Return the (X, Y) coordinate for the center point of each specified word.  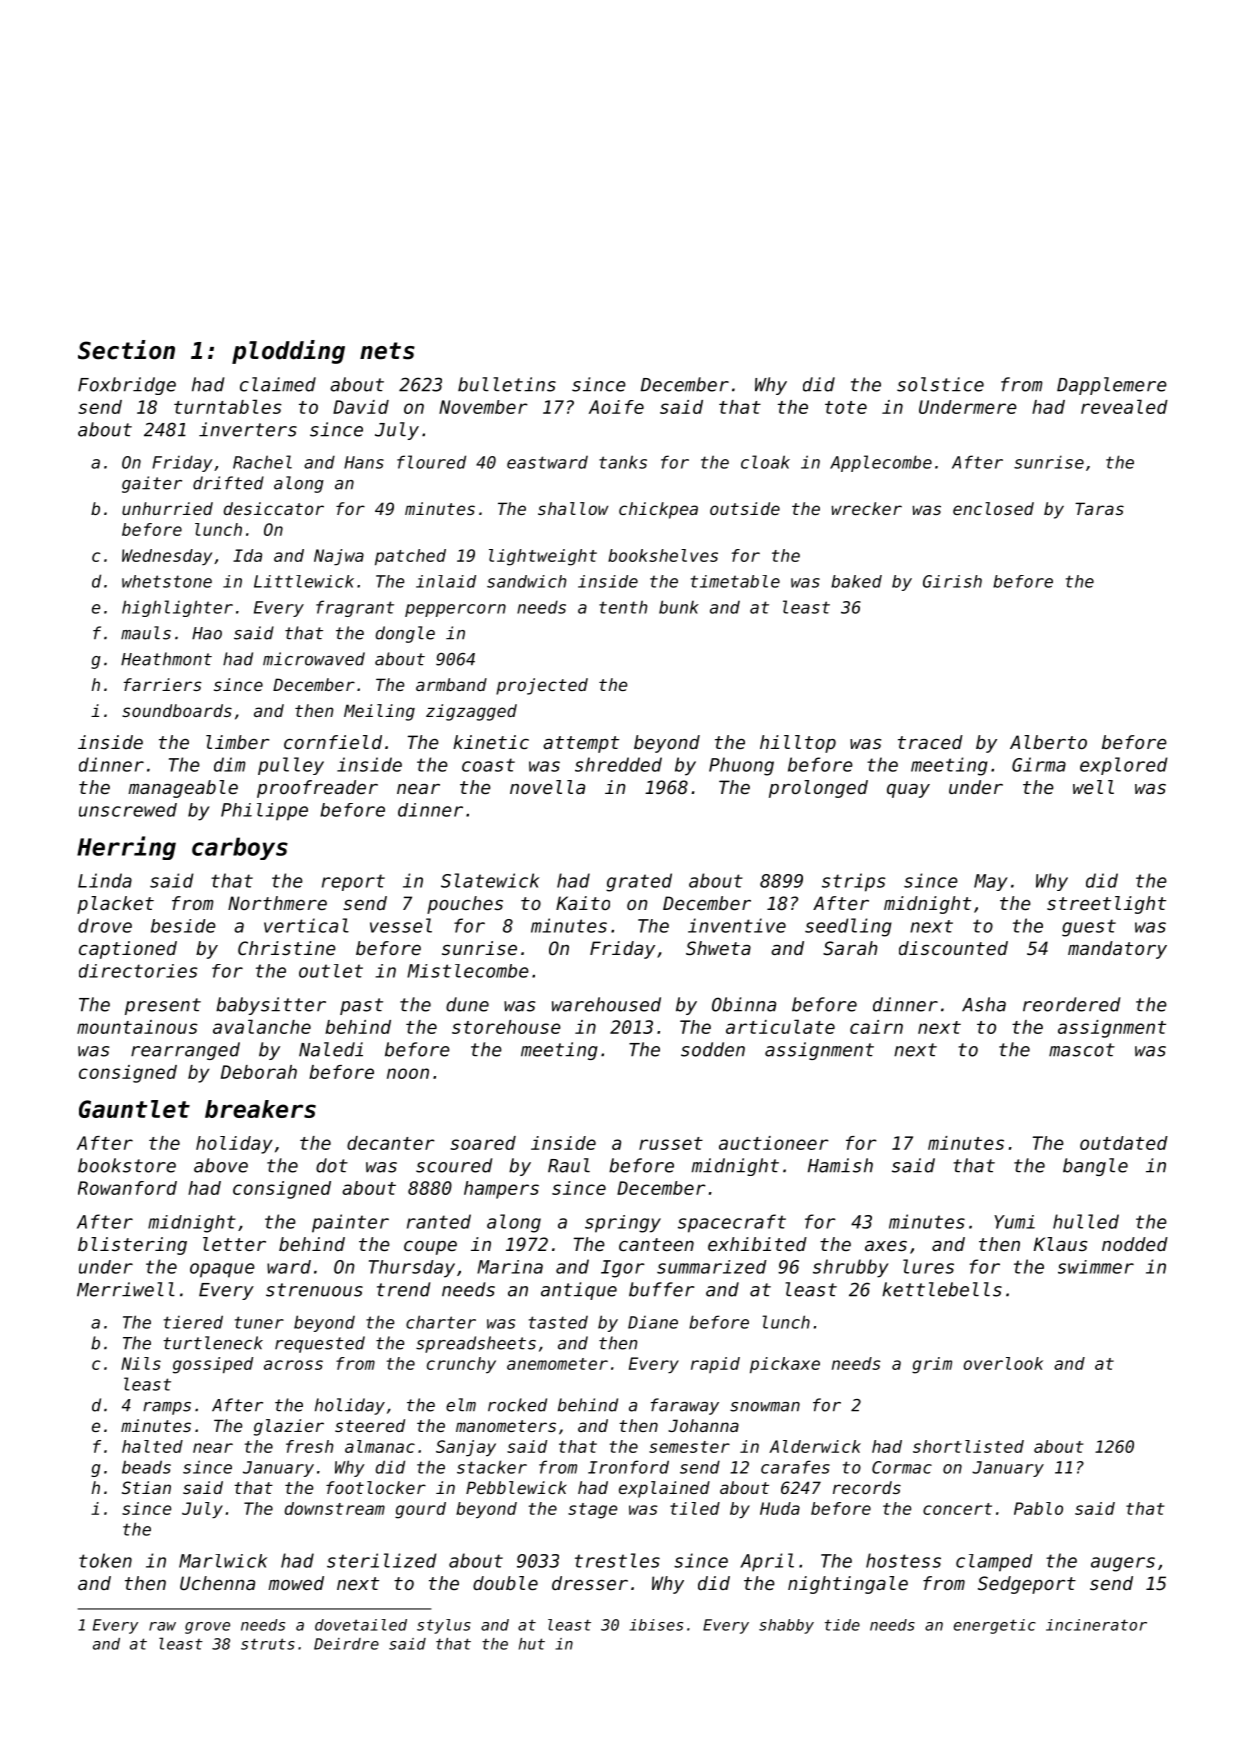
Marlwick (223, 1561)
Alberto (1048, 742)
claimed (278, 384)
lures (928, 1266)
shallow (573, 508)
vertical (306, 925)
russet (671, 1143)
